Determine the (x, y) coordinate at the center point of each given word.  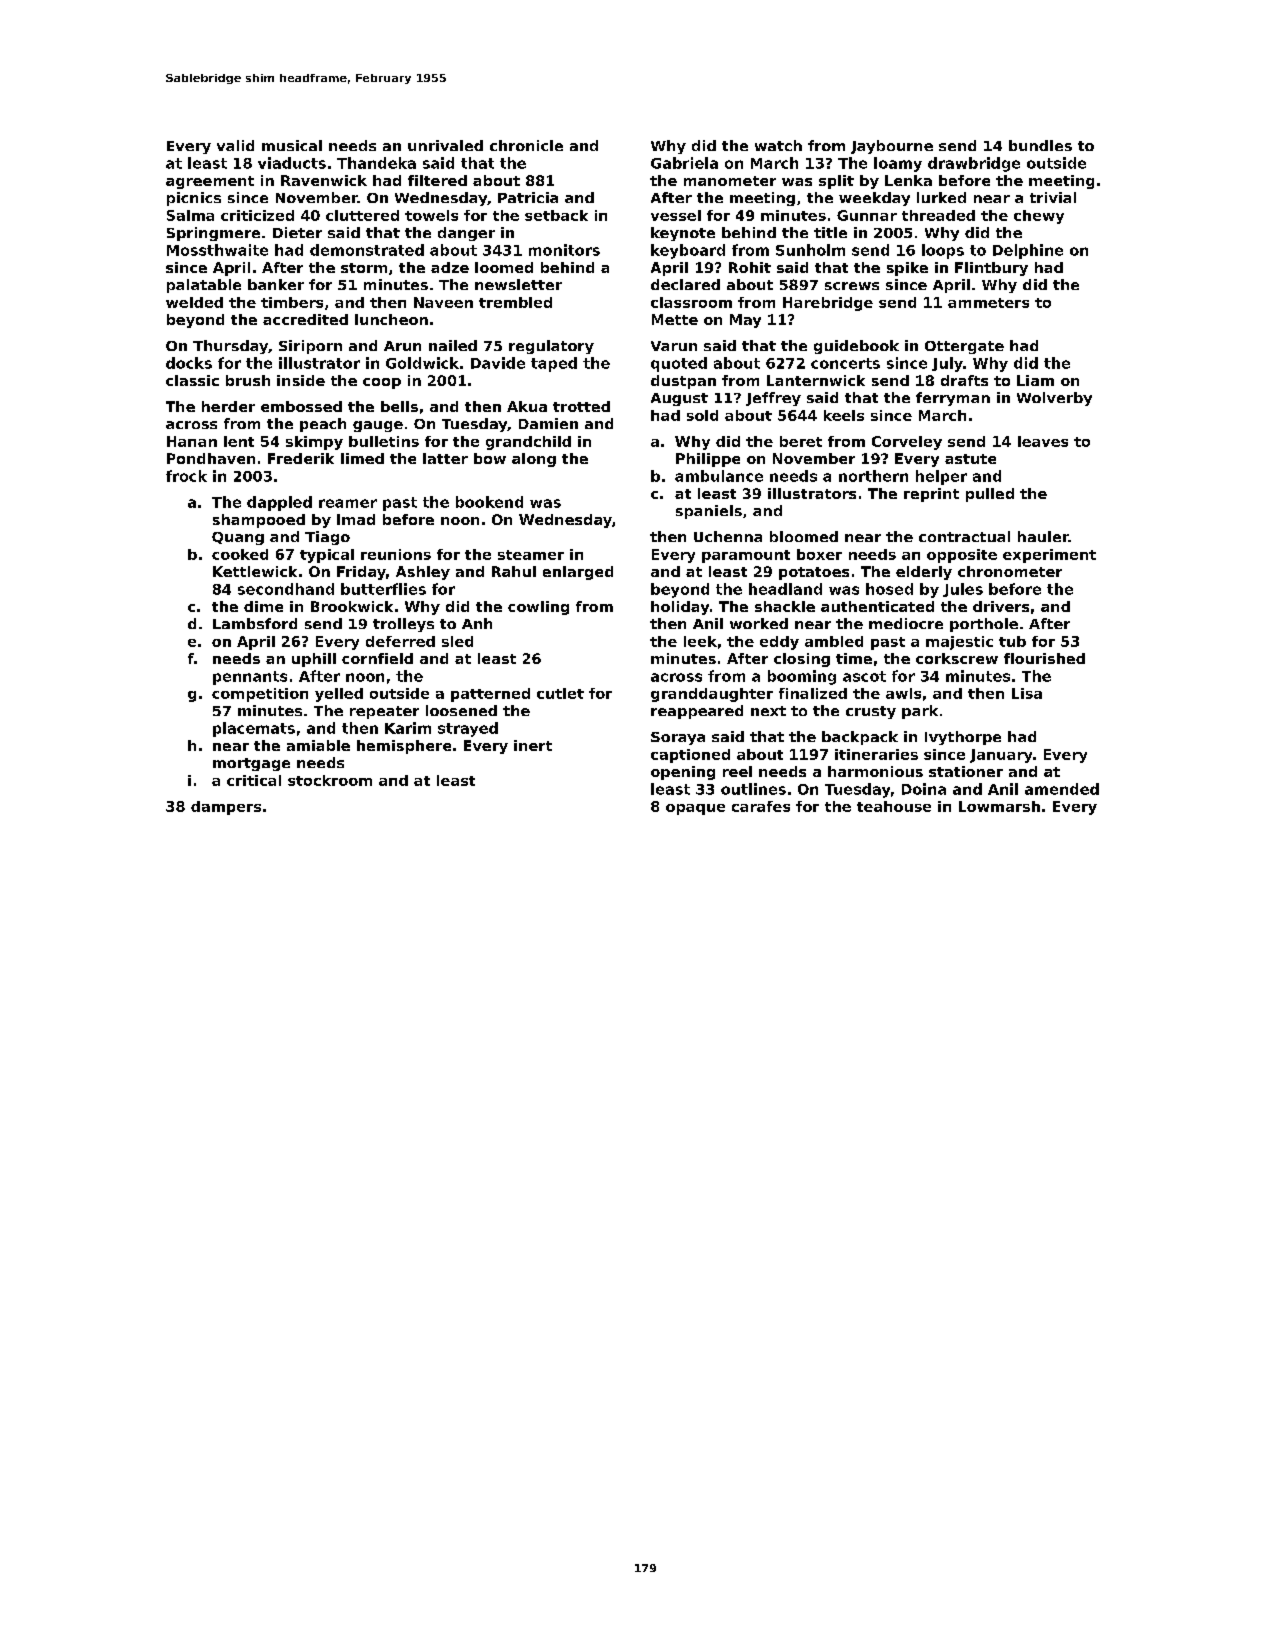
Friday (361, 573)
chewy (1039, 217)
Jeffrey (773, 399)
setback (556, 215)
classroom (691, 302)
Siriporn (310, 347)
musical (292, 145)
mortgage (251, 764)
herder (228, 406)
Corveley (907, 443)
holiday (680, 608)
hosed (889, 589)
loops (943, 251)
